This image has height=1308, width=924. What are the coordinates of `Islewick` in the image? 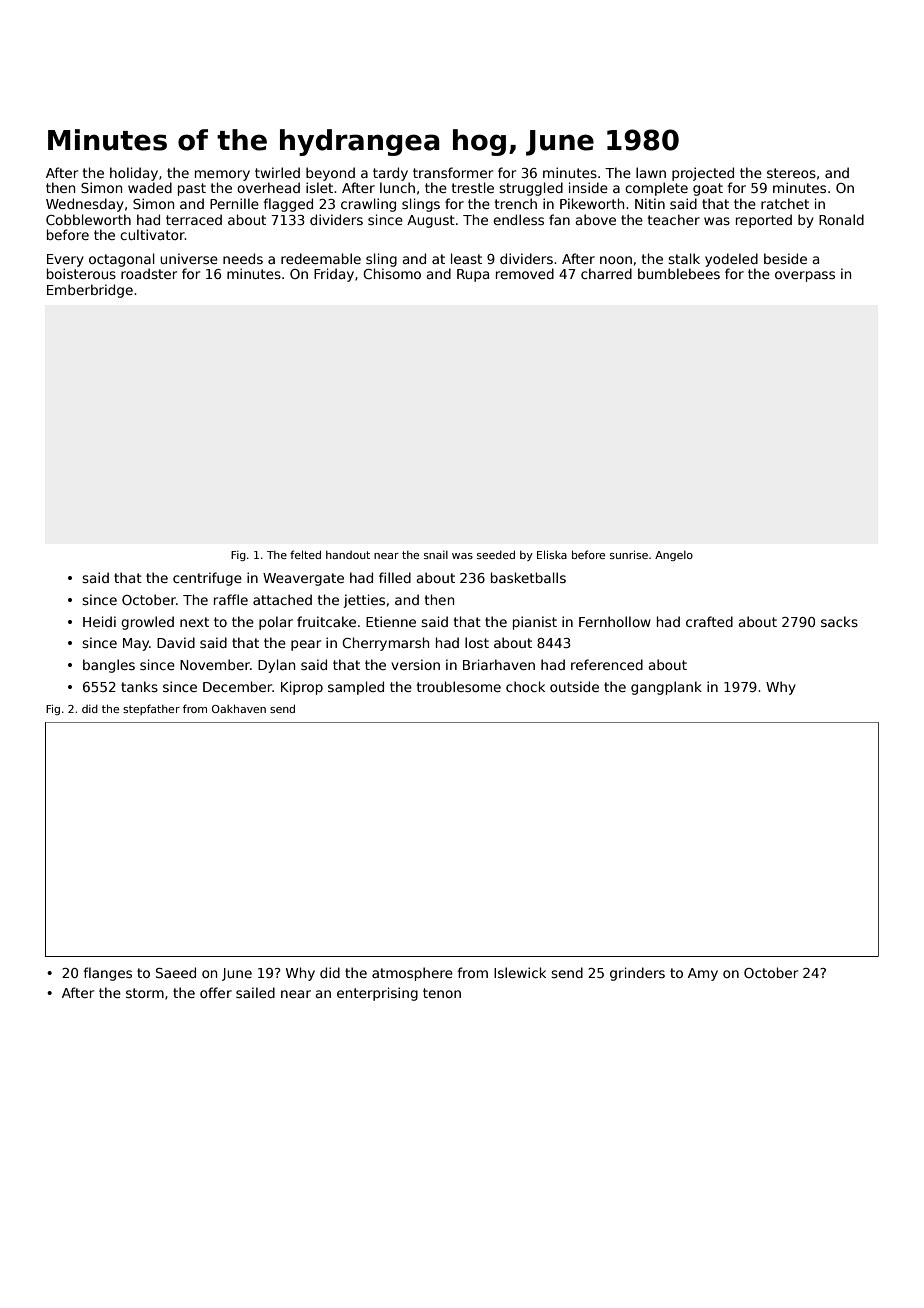 It's located at (520, 972).
